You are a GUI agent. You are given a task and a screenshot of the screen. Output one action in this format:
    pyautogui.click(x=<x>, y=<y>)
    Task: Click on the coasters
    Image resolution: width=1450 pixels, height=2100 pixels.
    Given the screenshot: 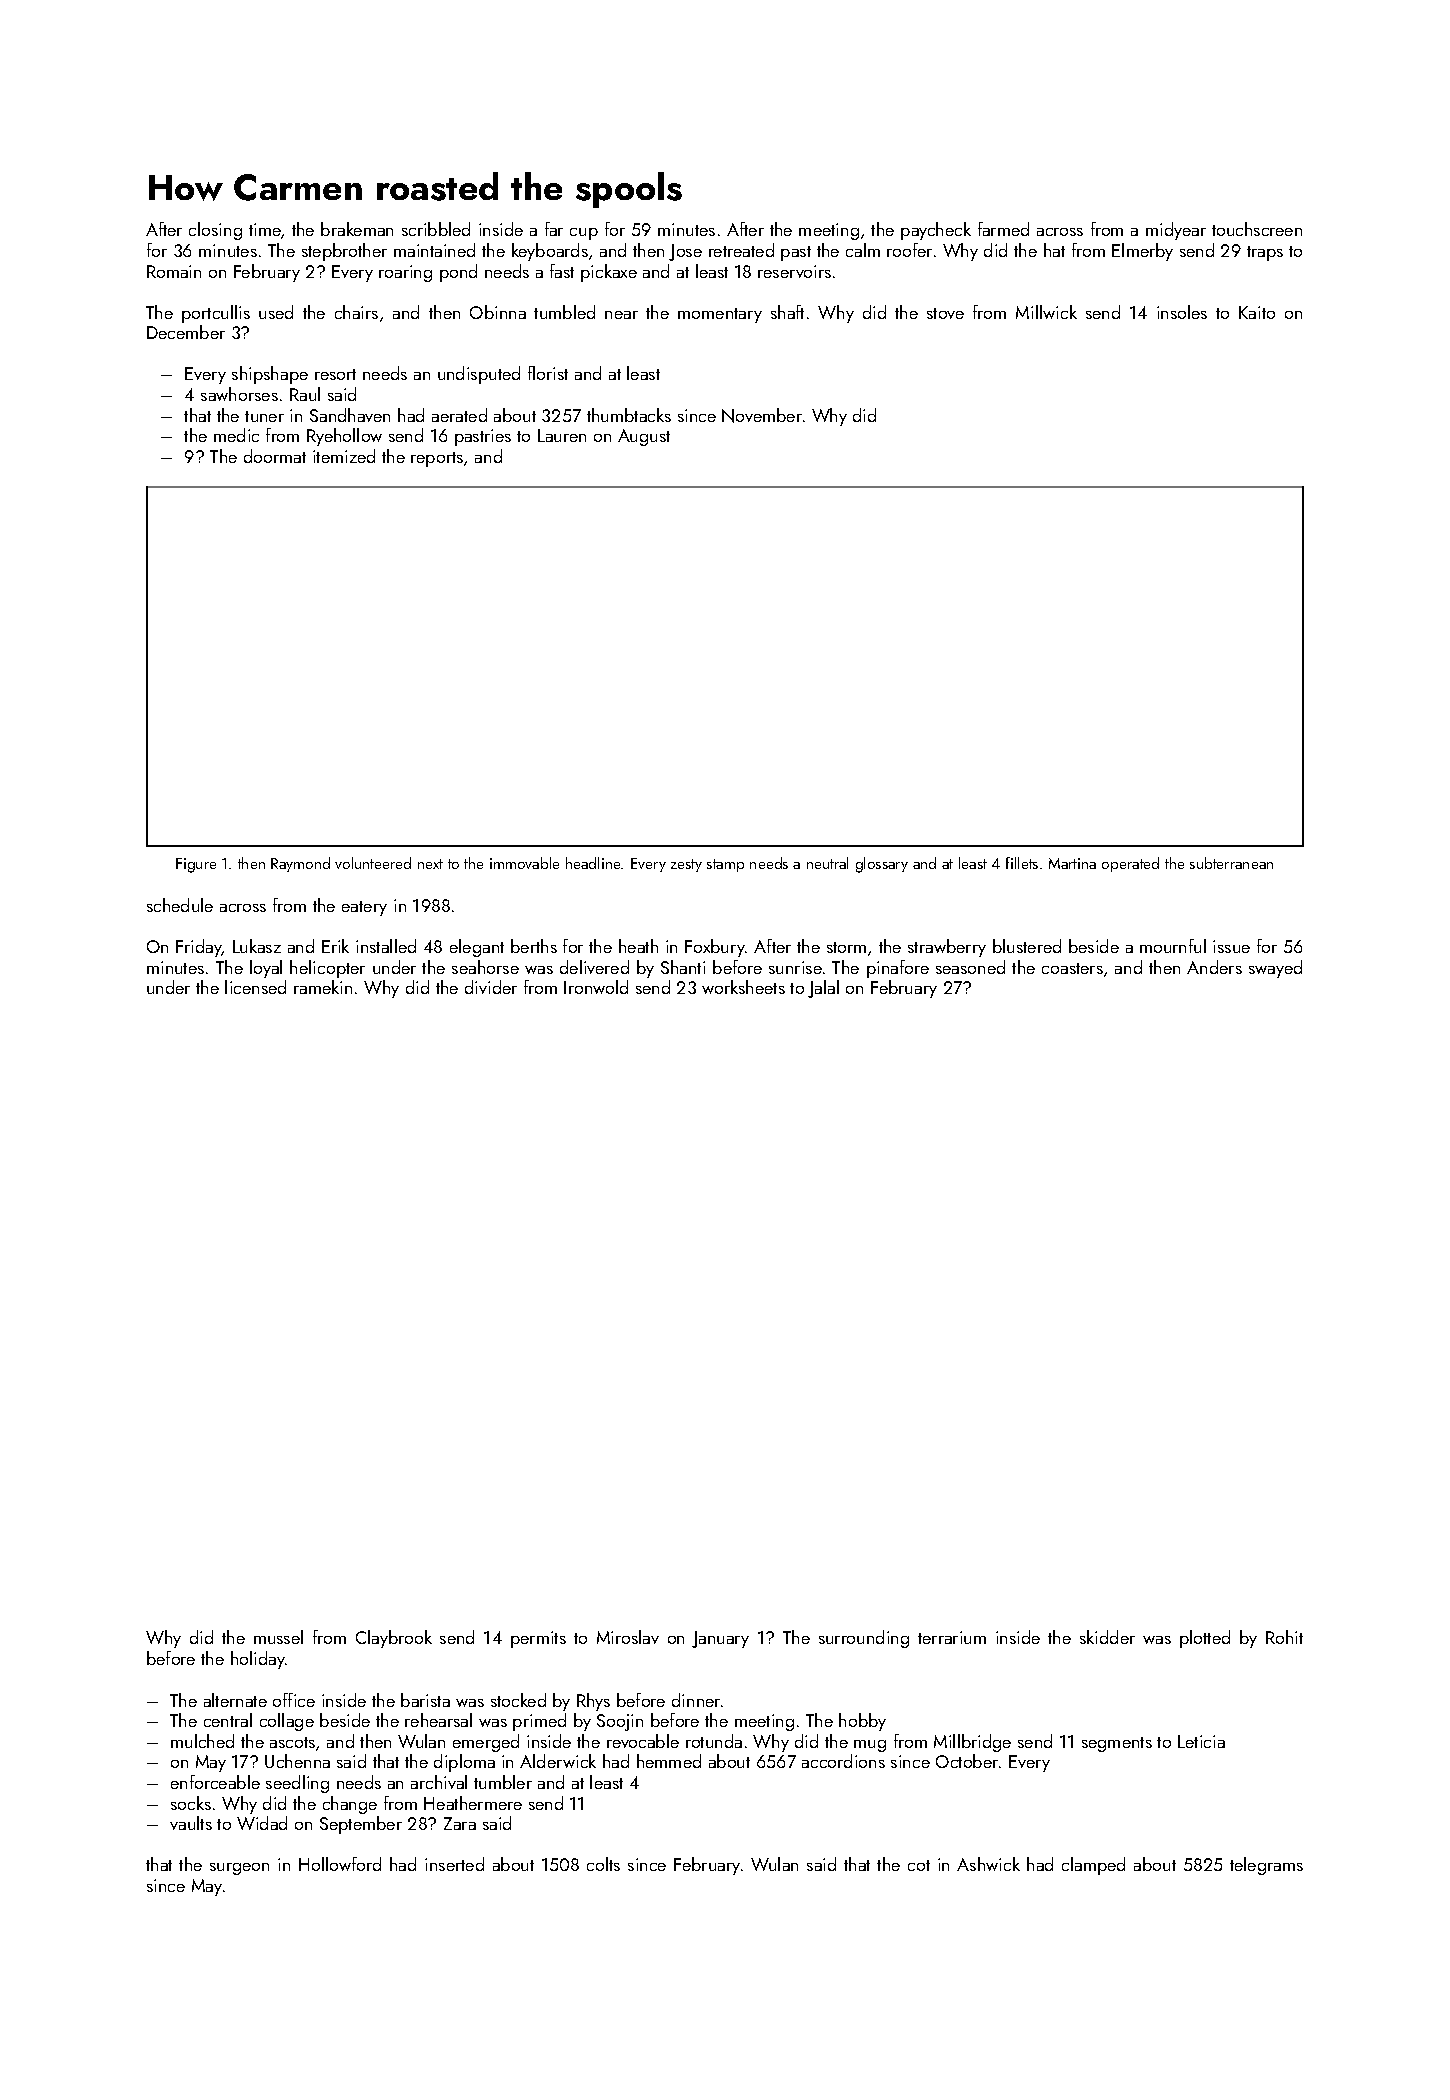 What is the action you would take?
    pyautogui.click(x=1072, y=968)
